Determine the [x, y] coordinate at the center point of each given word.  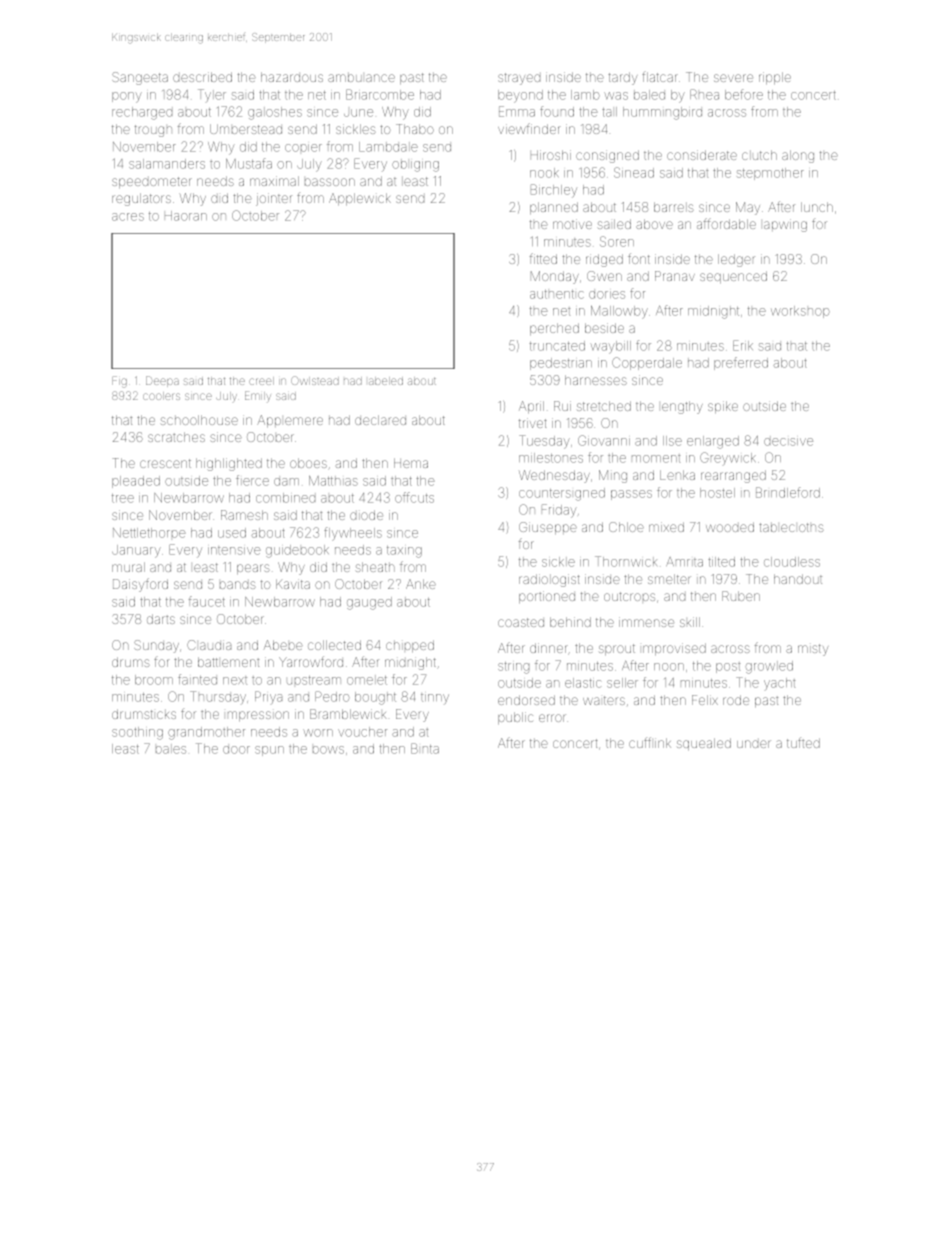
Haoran [186, 216]
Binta [425, 748]
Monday [555, 277]
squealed [704, 744]
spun [269, 751]
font [639, 258]
